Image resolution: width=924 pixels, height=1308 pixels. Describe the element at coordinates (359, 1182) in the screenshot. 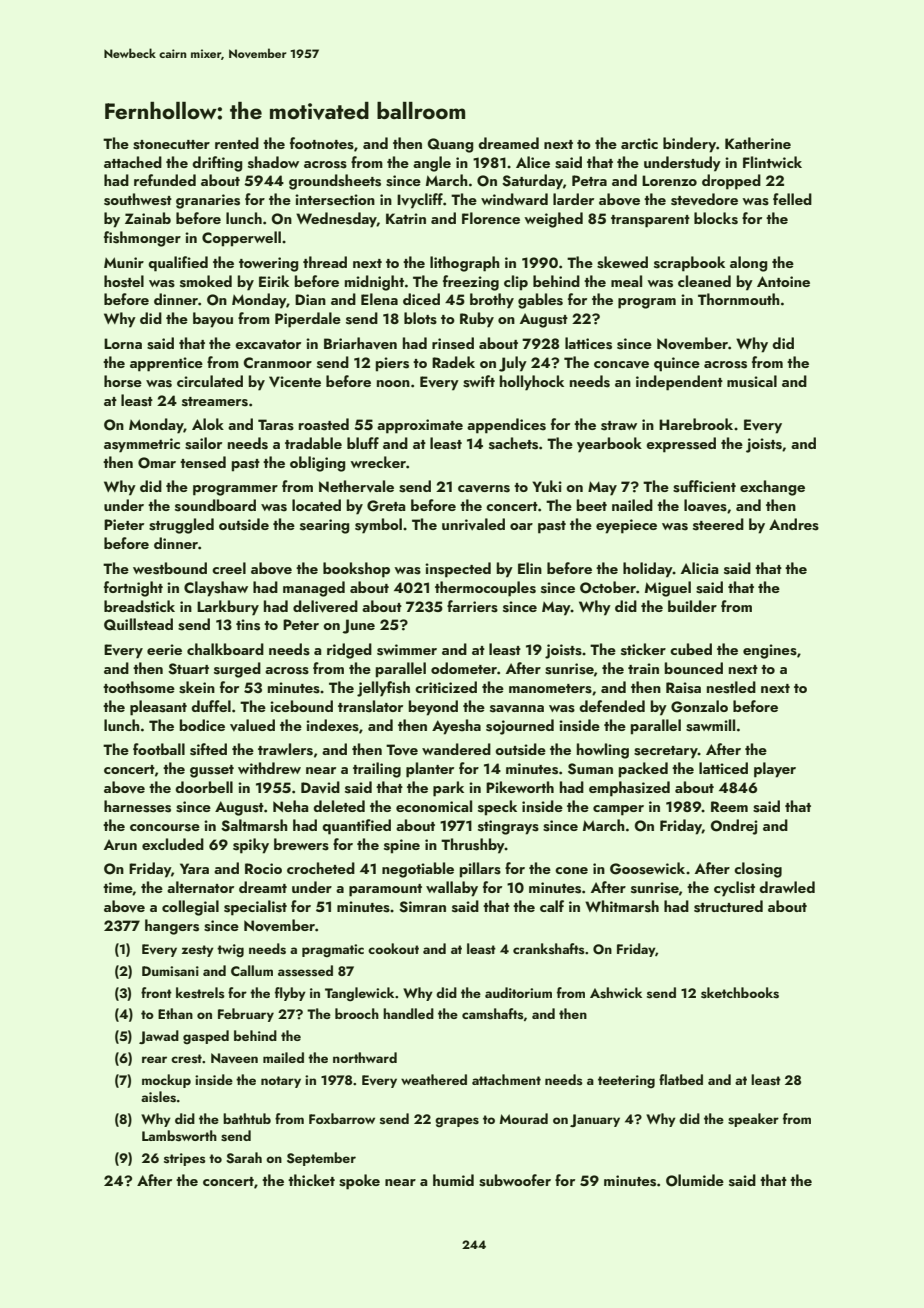

I see `spoke` at that location.
